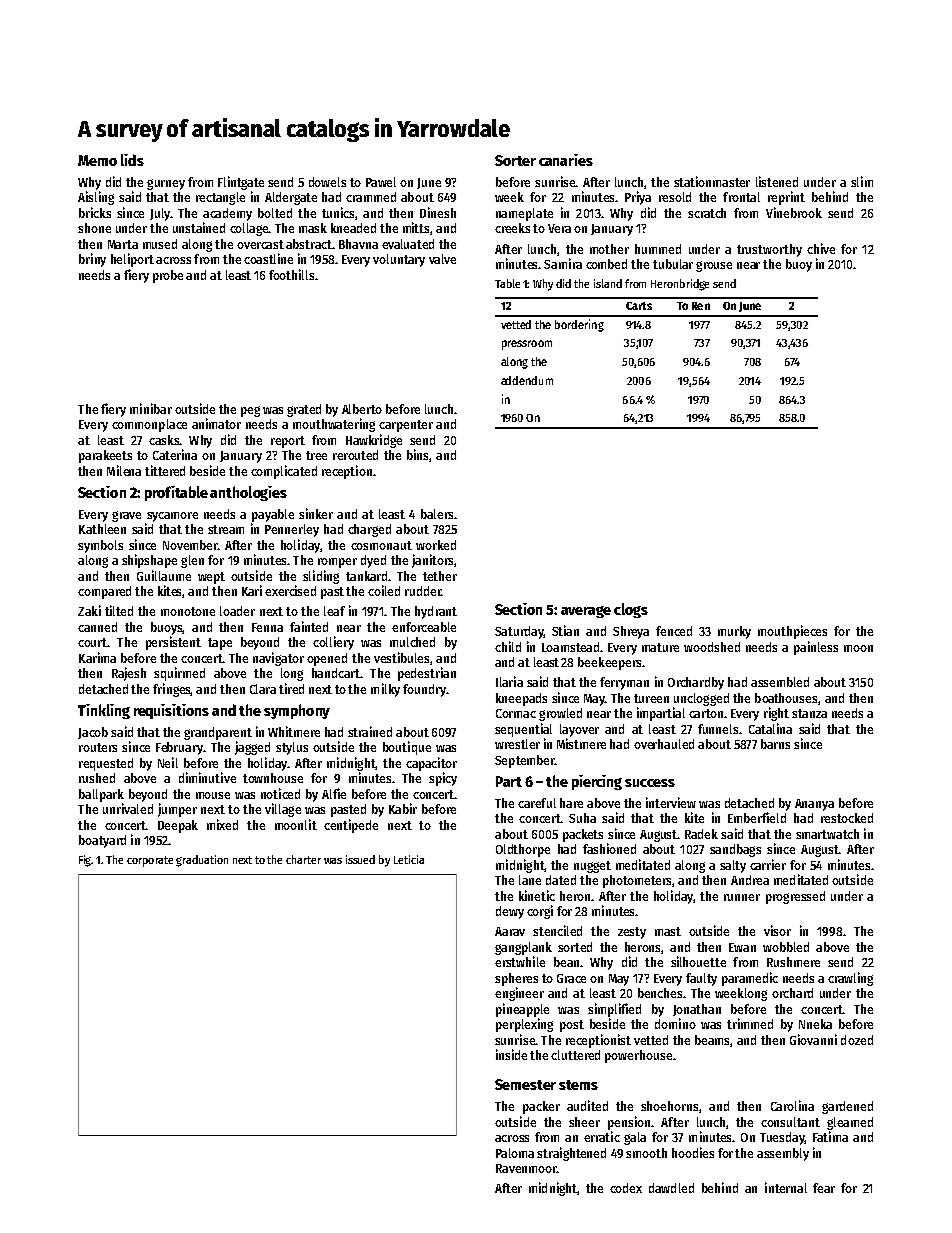  Describe the element at coordinates (327, 182) in the screenshot. I see `dowels` at that location.
